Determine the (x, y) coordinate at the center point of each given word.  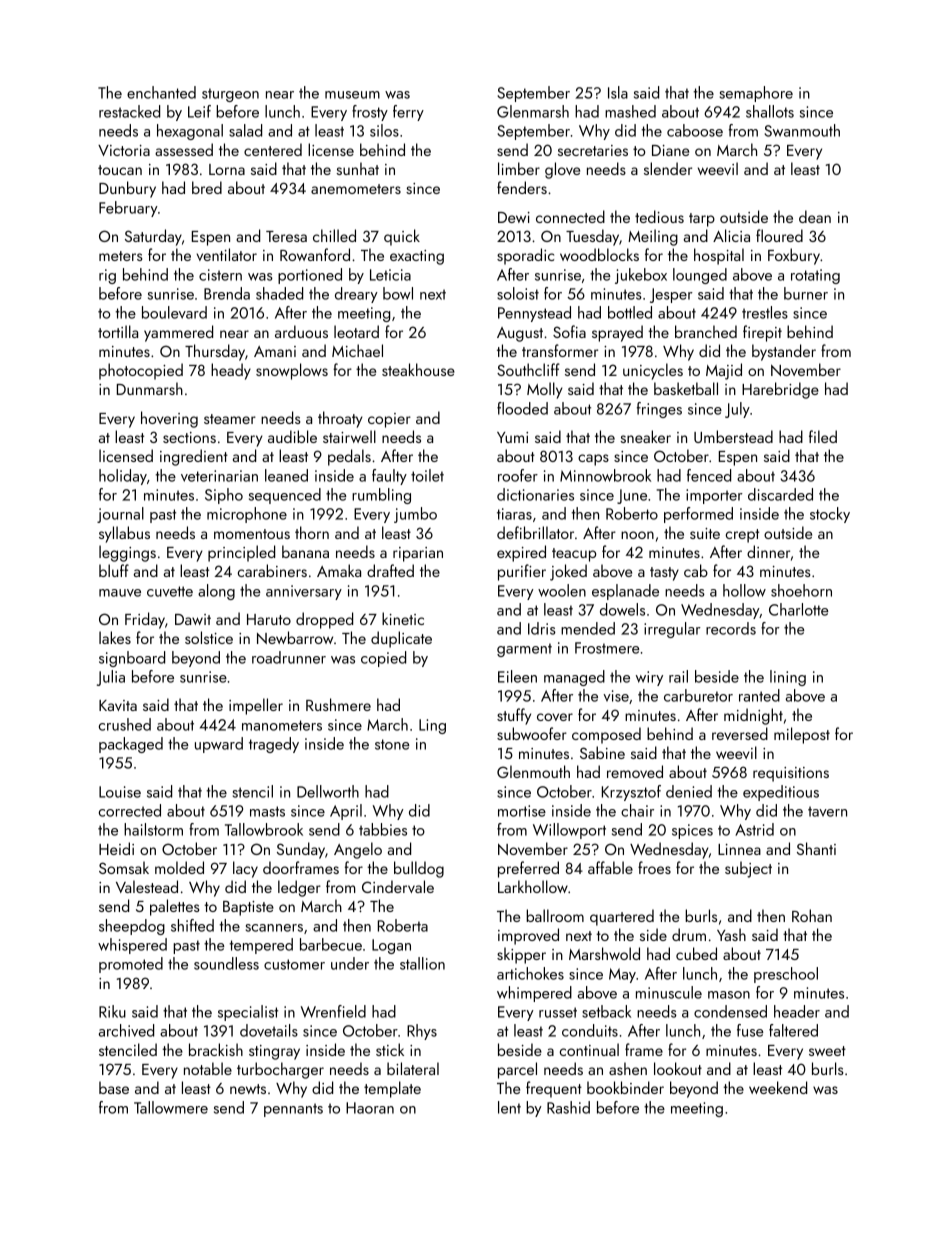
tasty (664, 574)
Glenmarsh (533, 111)
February (128, 209)
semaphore (756, 94)
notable (208, 1068)
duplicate (401, 639)
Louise (120, 792)
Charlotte (799, 609)
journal (120, 515)
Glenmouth (533, 771)
